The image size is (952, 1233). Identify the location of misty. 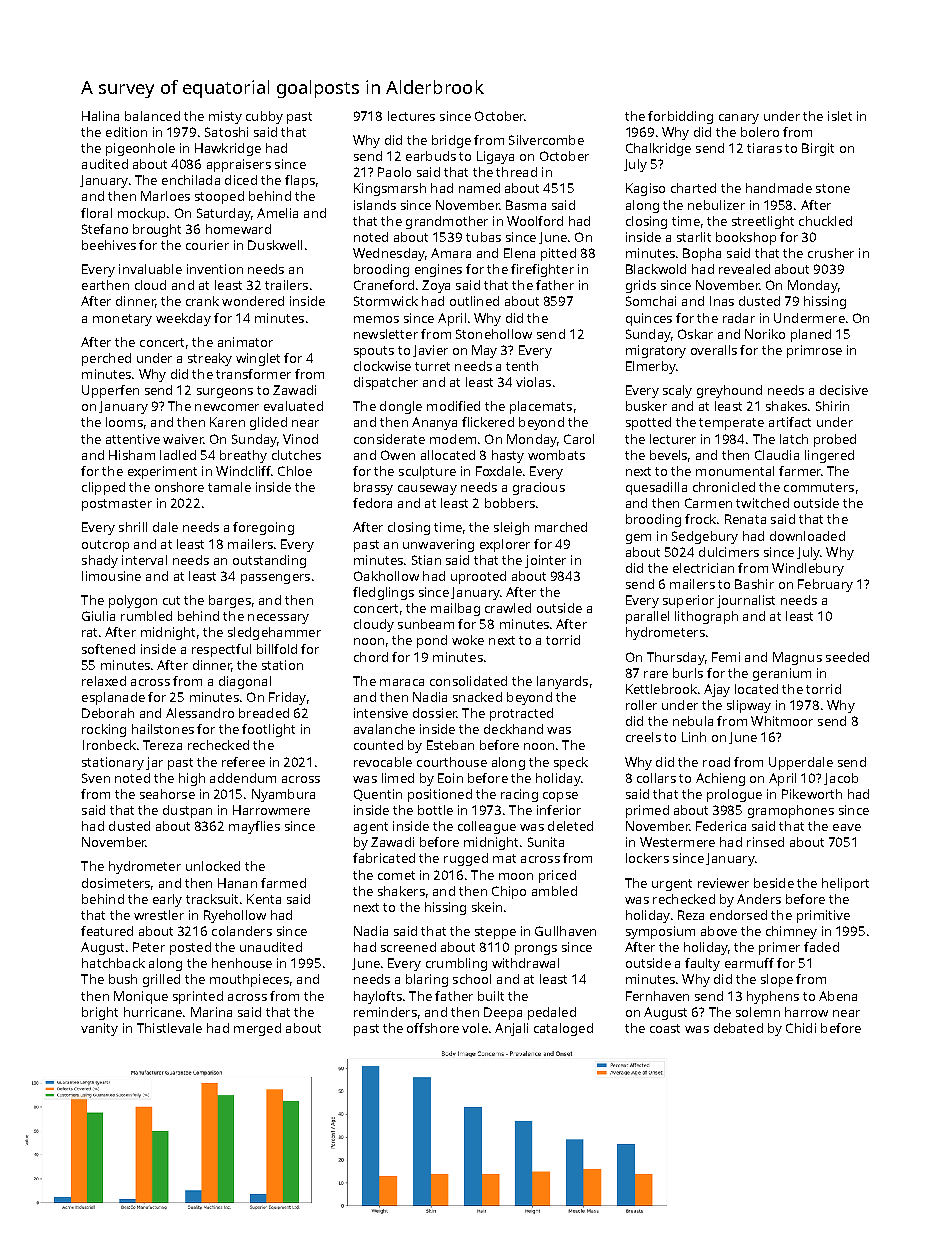
(225, 117).
